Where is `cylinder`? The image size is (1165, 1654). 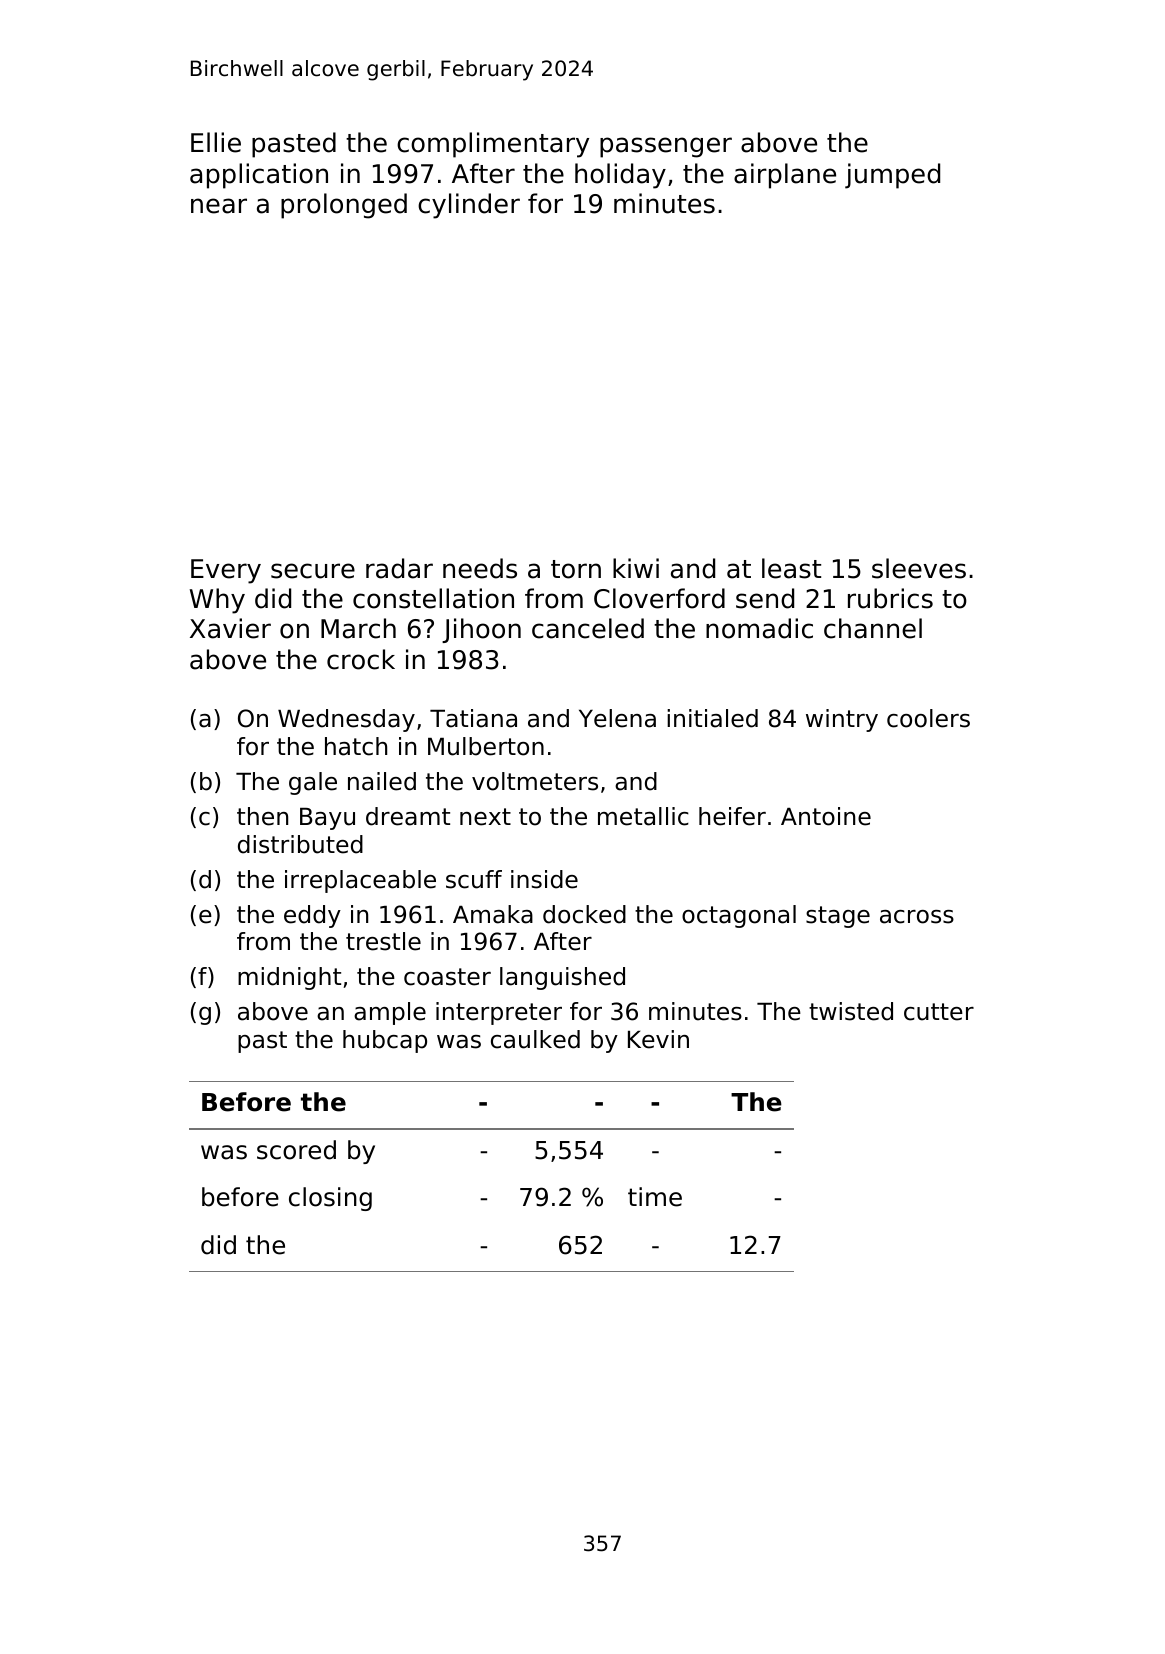 cylinder is located at coordinates (469, 206).
